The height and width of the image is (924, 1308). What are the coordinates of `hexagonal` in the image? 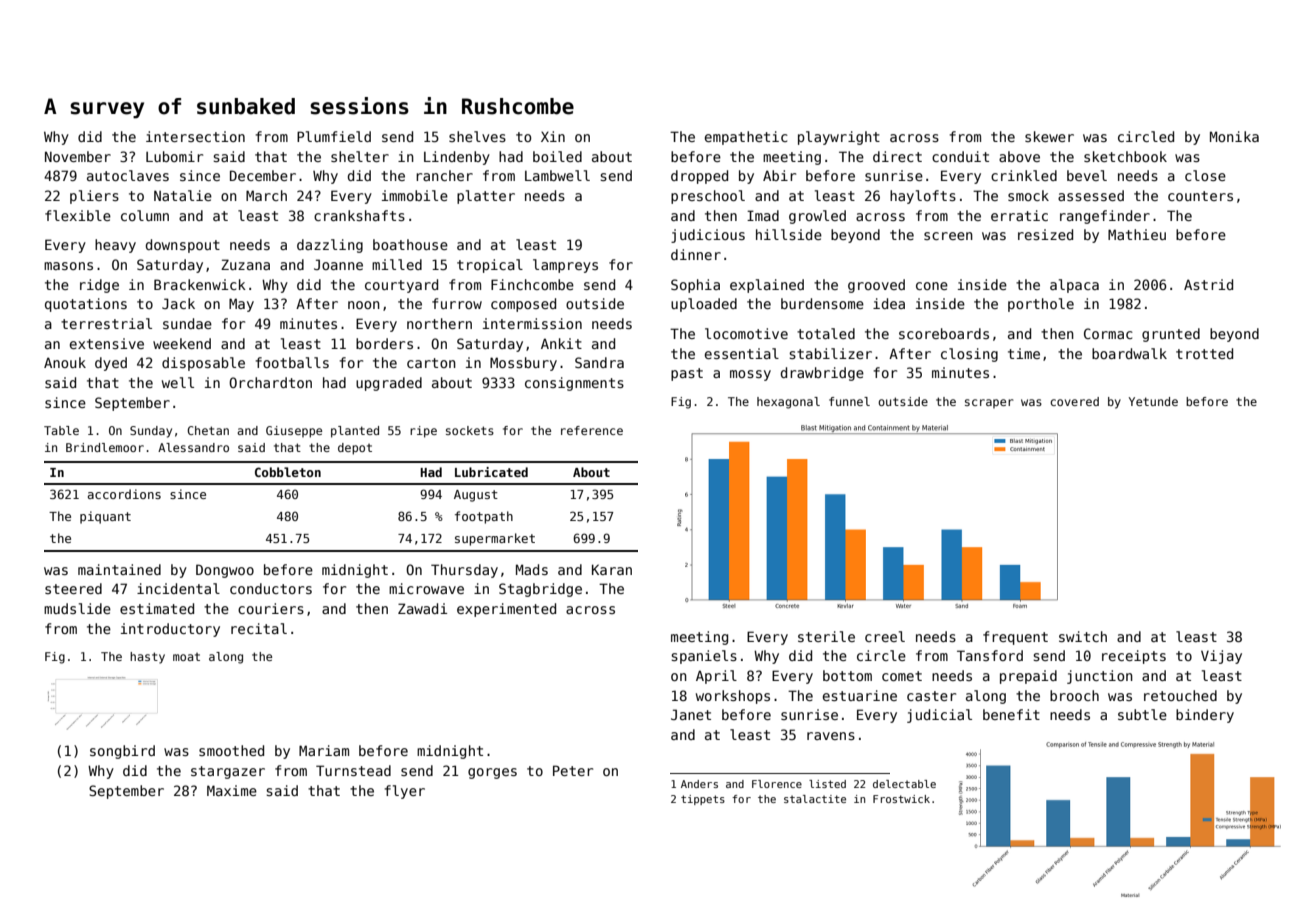 It's located at (788, 403).
